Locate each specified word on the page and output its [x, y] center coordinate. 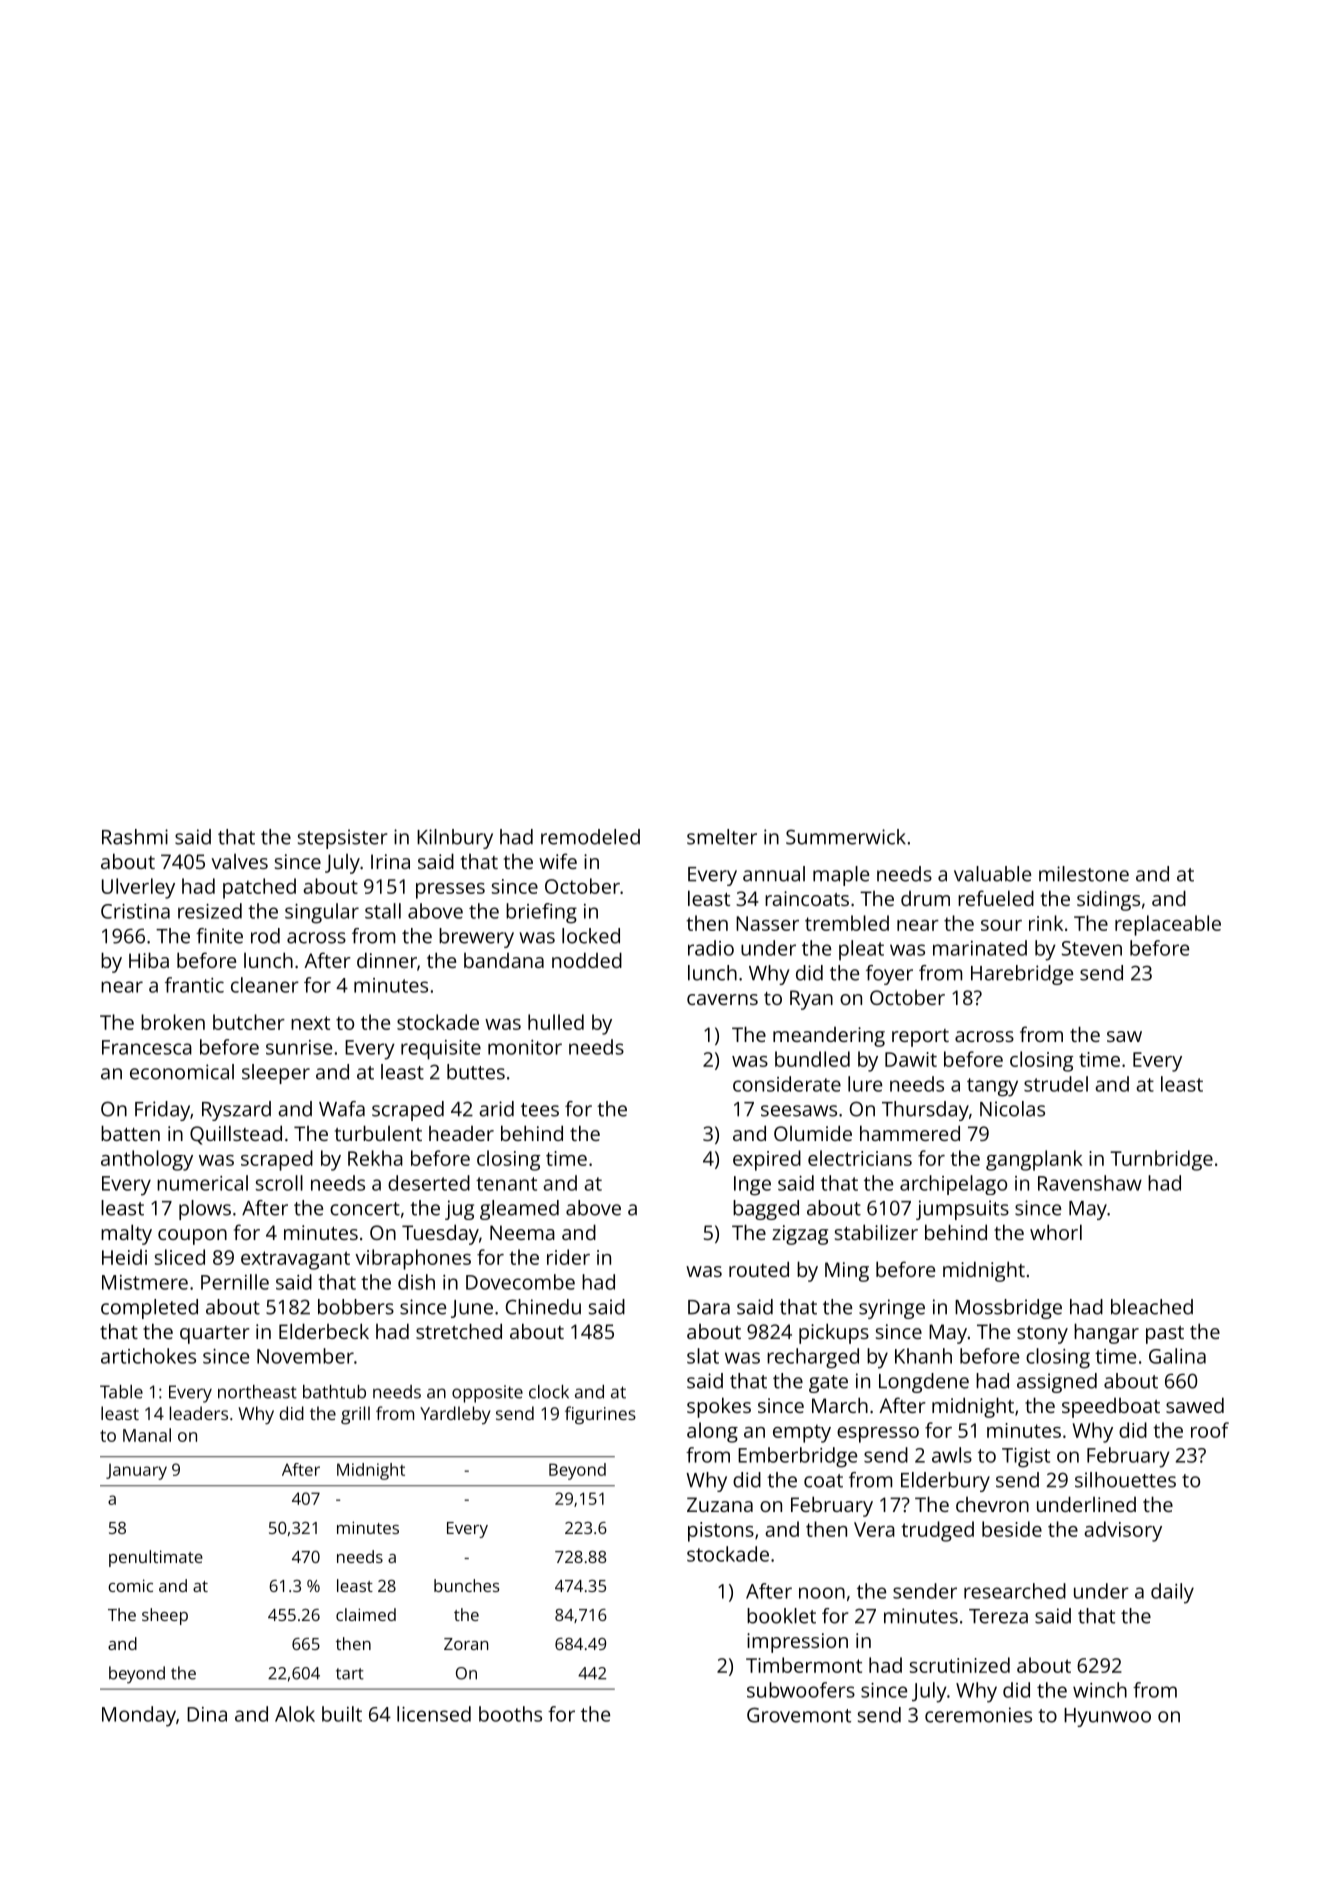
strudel [1056, 1084]
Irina [390, 861]
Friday [162, 1111]
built [342, 1714]
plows [205, 1210]
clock [549, 1392]
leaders [199, 1413]
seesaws [799, 1111]
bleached [1152, 1307]
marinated [980, 948]
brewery [476, 938]
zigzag [800, 1235]
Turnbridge [1161, 1160]
